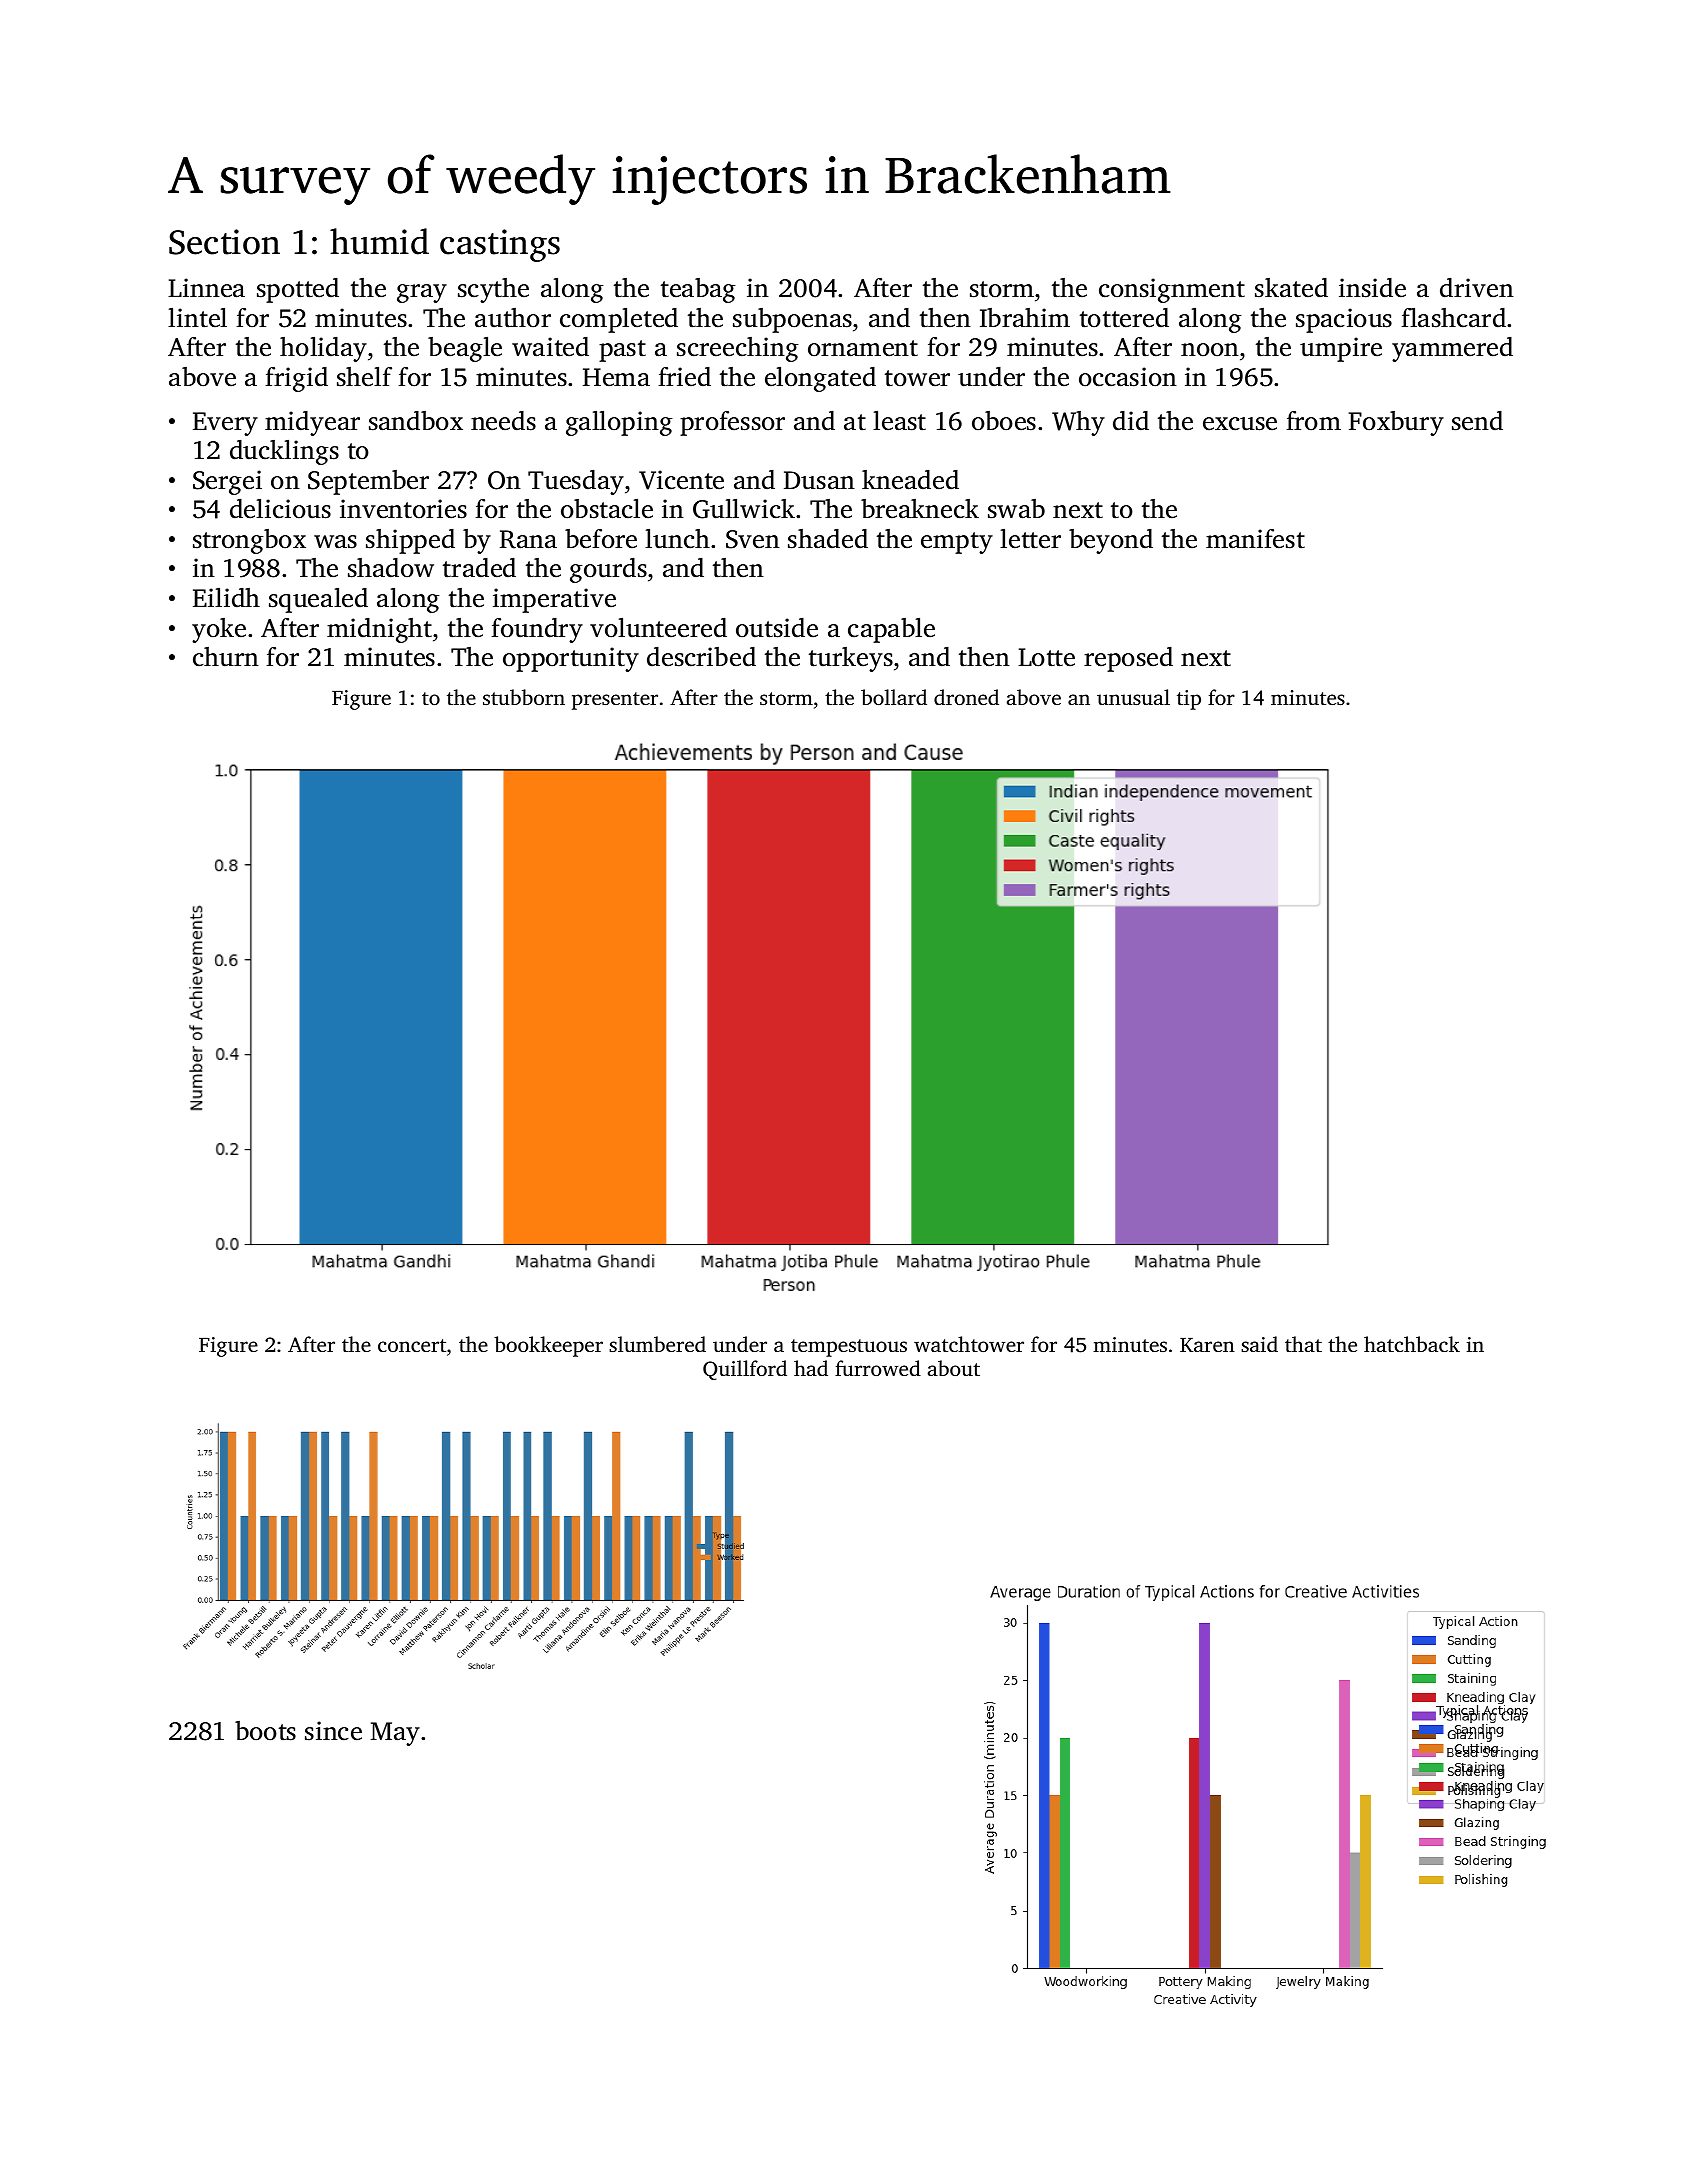 Image resolution: width=1683 pixels, height=2178 pixels. Describe the element at coordinates (1255, 539) in the document. I see `manifest` at that location.
